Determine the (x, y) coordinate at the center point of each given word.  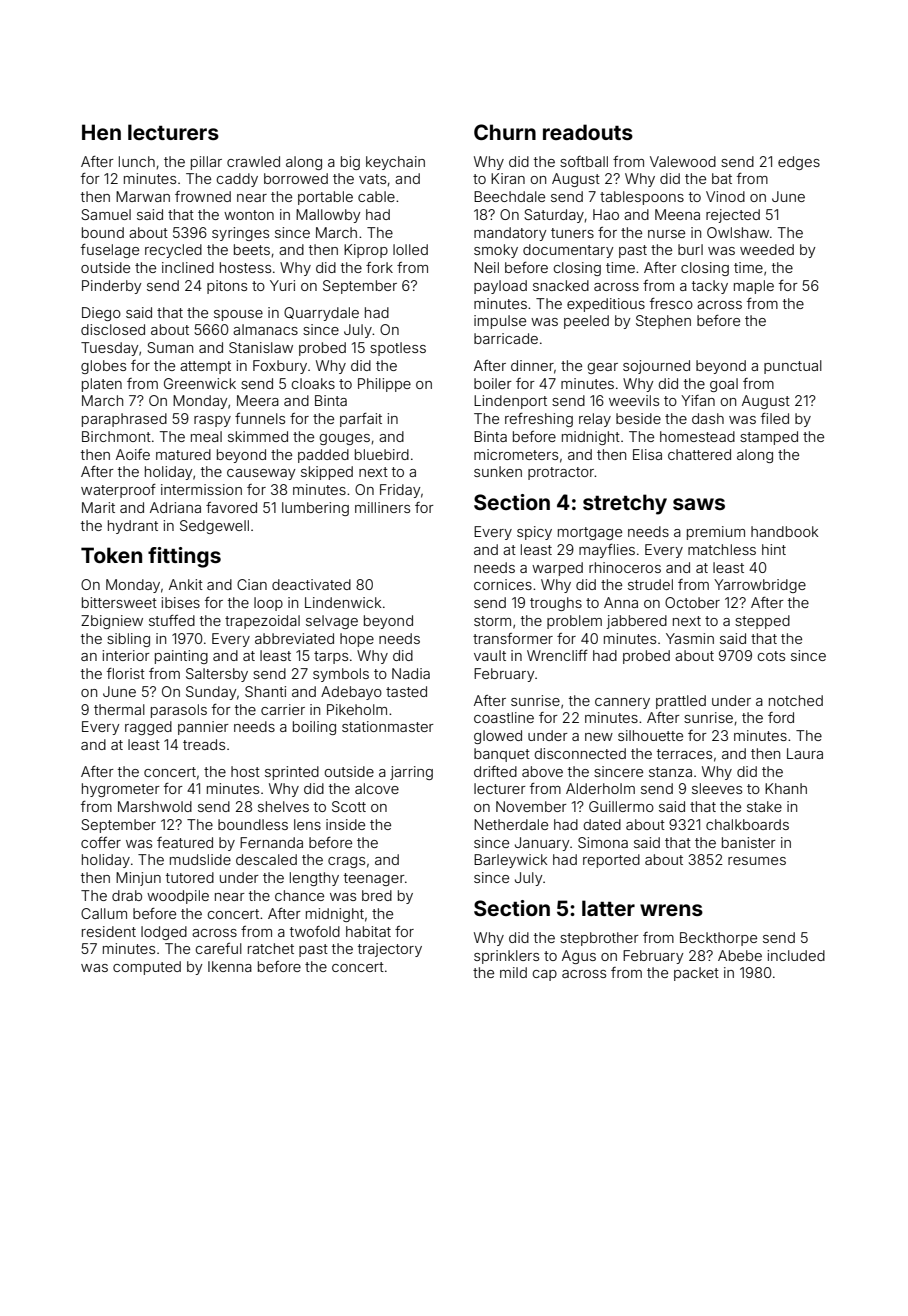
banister (749, 842)
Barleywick (510, 861)
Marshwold (155, 806)
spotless (398, 349)
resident (109, 931)
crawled (253, 161)
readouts (588, 132)
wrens (671, 910)
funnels (260, 418)
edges (799, 163)
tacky (710, 287)
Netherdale (511, 824)
